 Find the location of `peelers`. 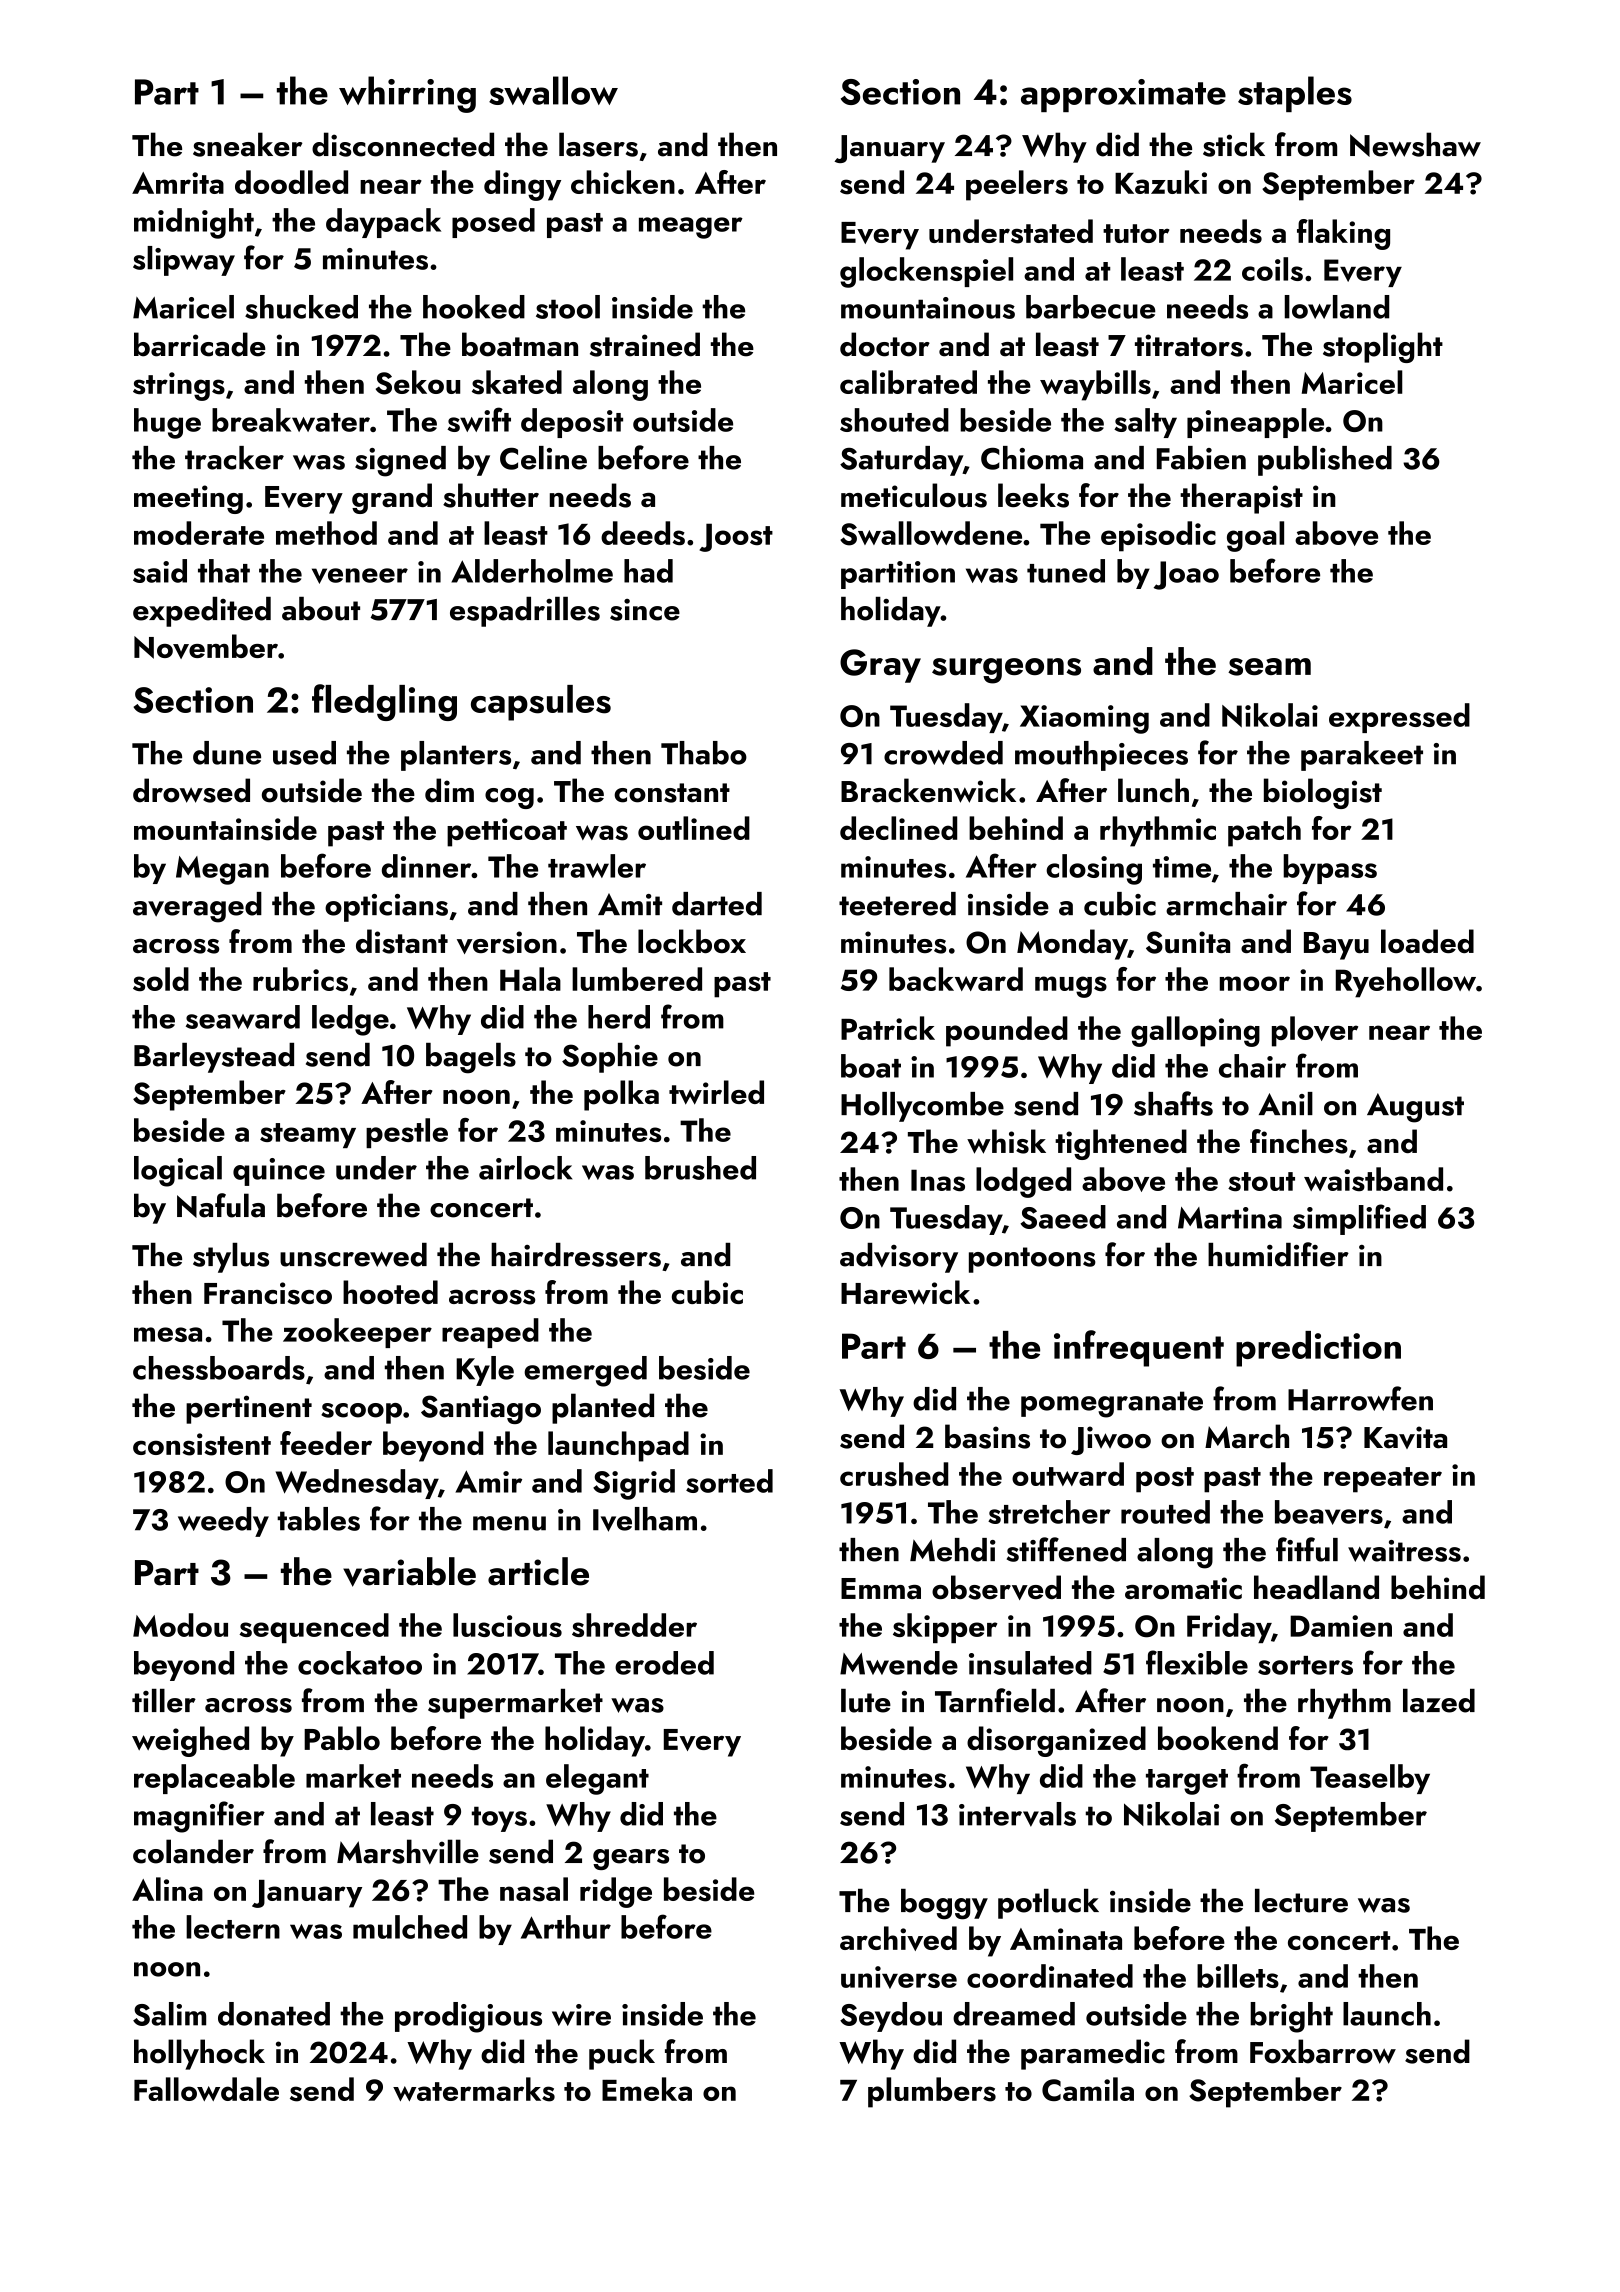

peelers is located at coordinates (1017, 185).
